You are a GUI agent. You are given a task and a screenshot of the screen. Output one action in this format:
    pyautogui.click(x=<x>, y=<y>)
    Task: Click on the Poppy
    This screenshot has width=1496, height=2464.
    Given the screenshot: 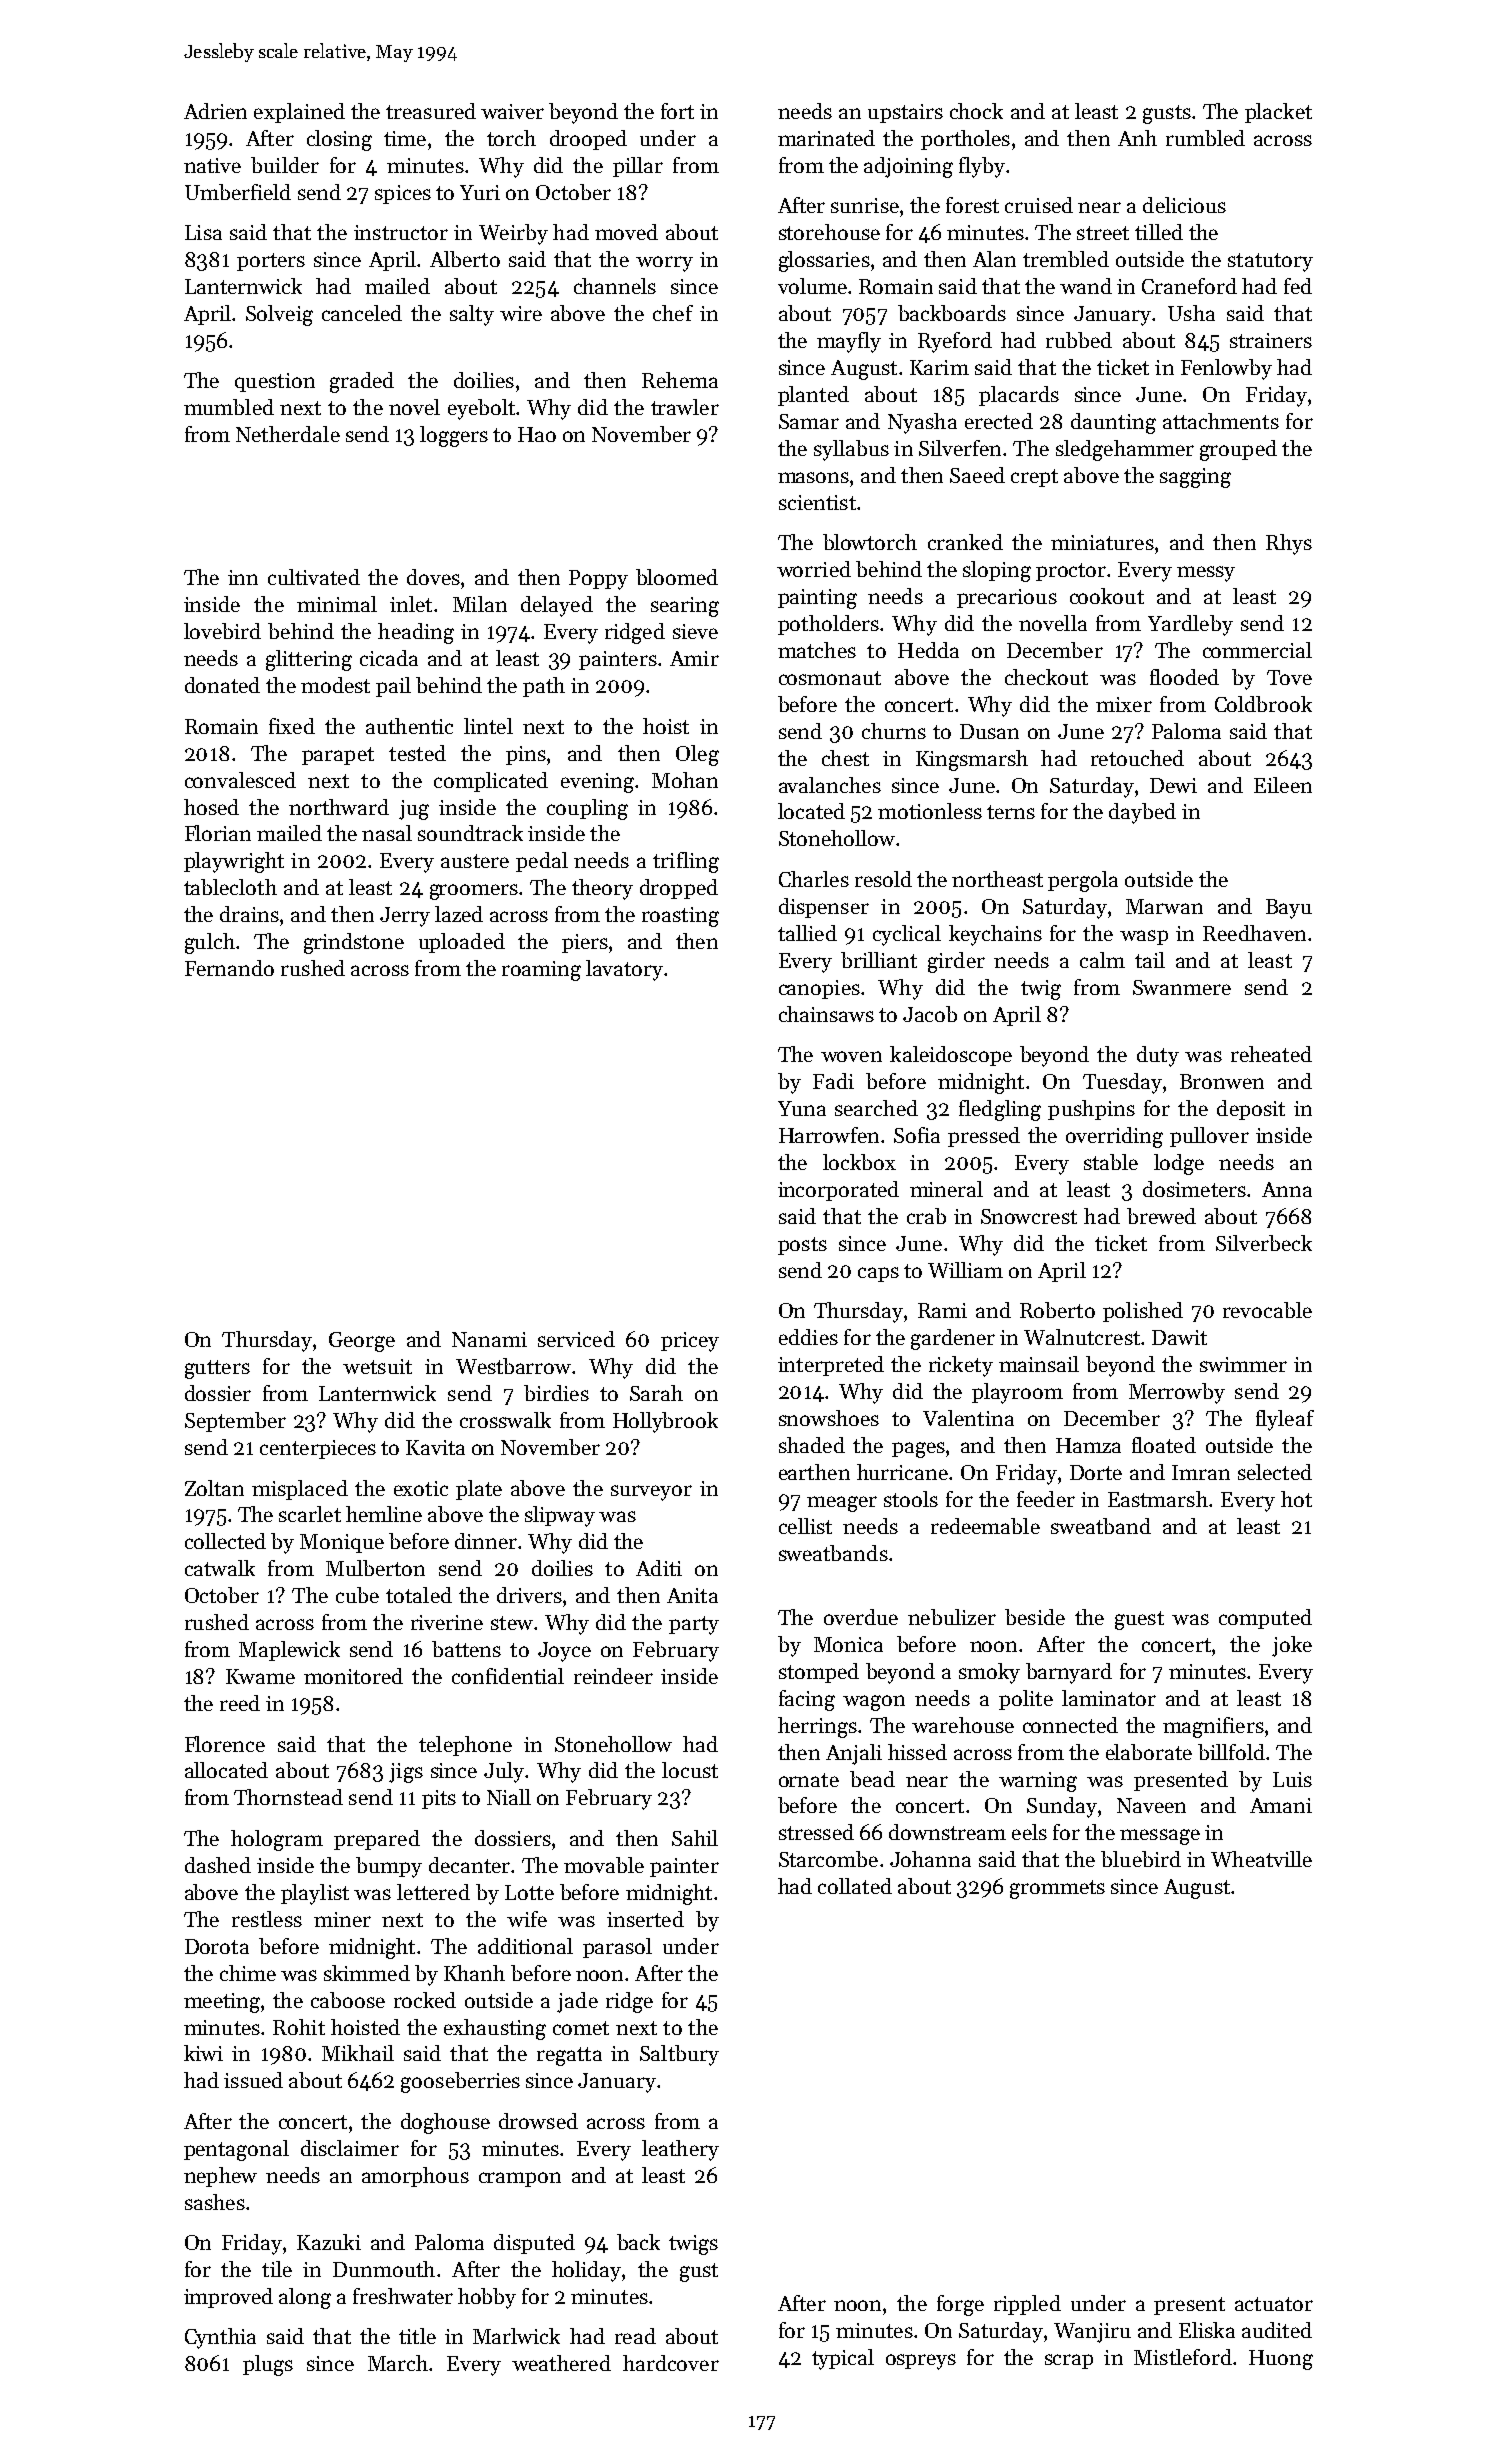 What is the action you would take?
    pyautogui.click(x=598, y=580)
